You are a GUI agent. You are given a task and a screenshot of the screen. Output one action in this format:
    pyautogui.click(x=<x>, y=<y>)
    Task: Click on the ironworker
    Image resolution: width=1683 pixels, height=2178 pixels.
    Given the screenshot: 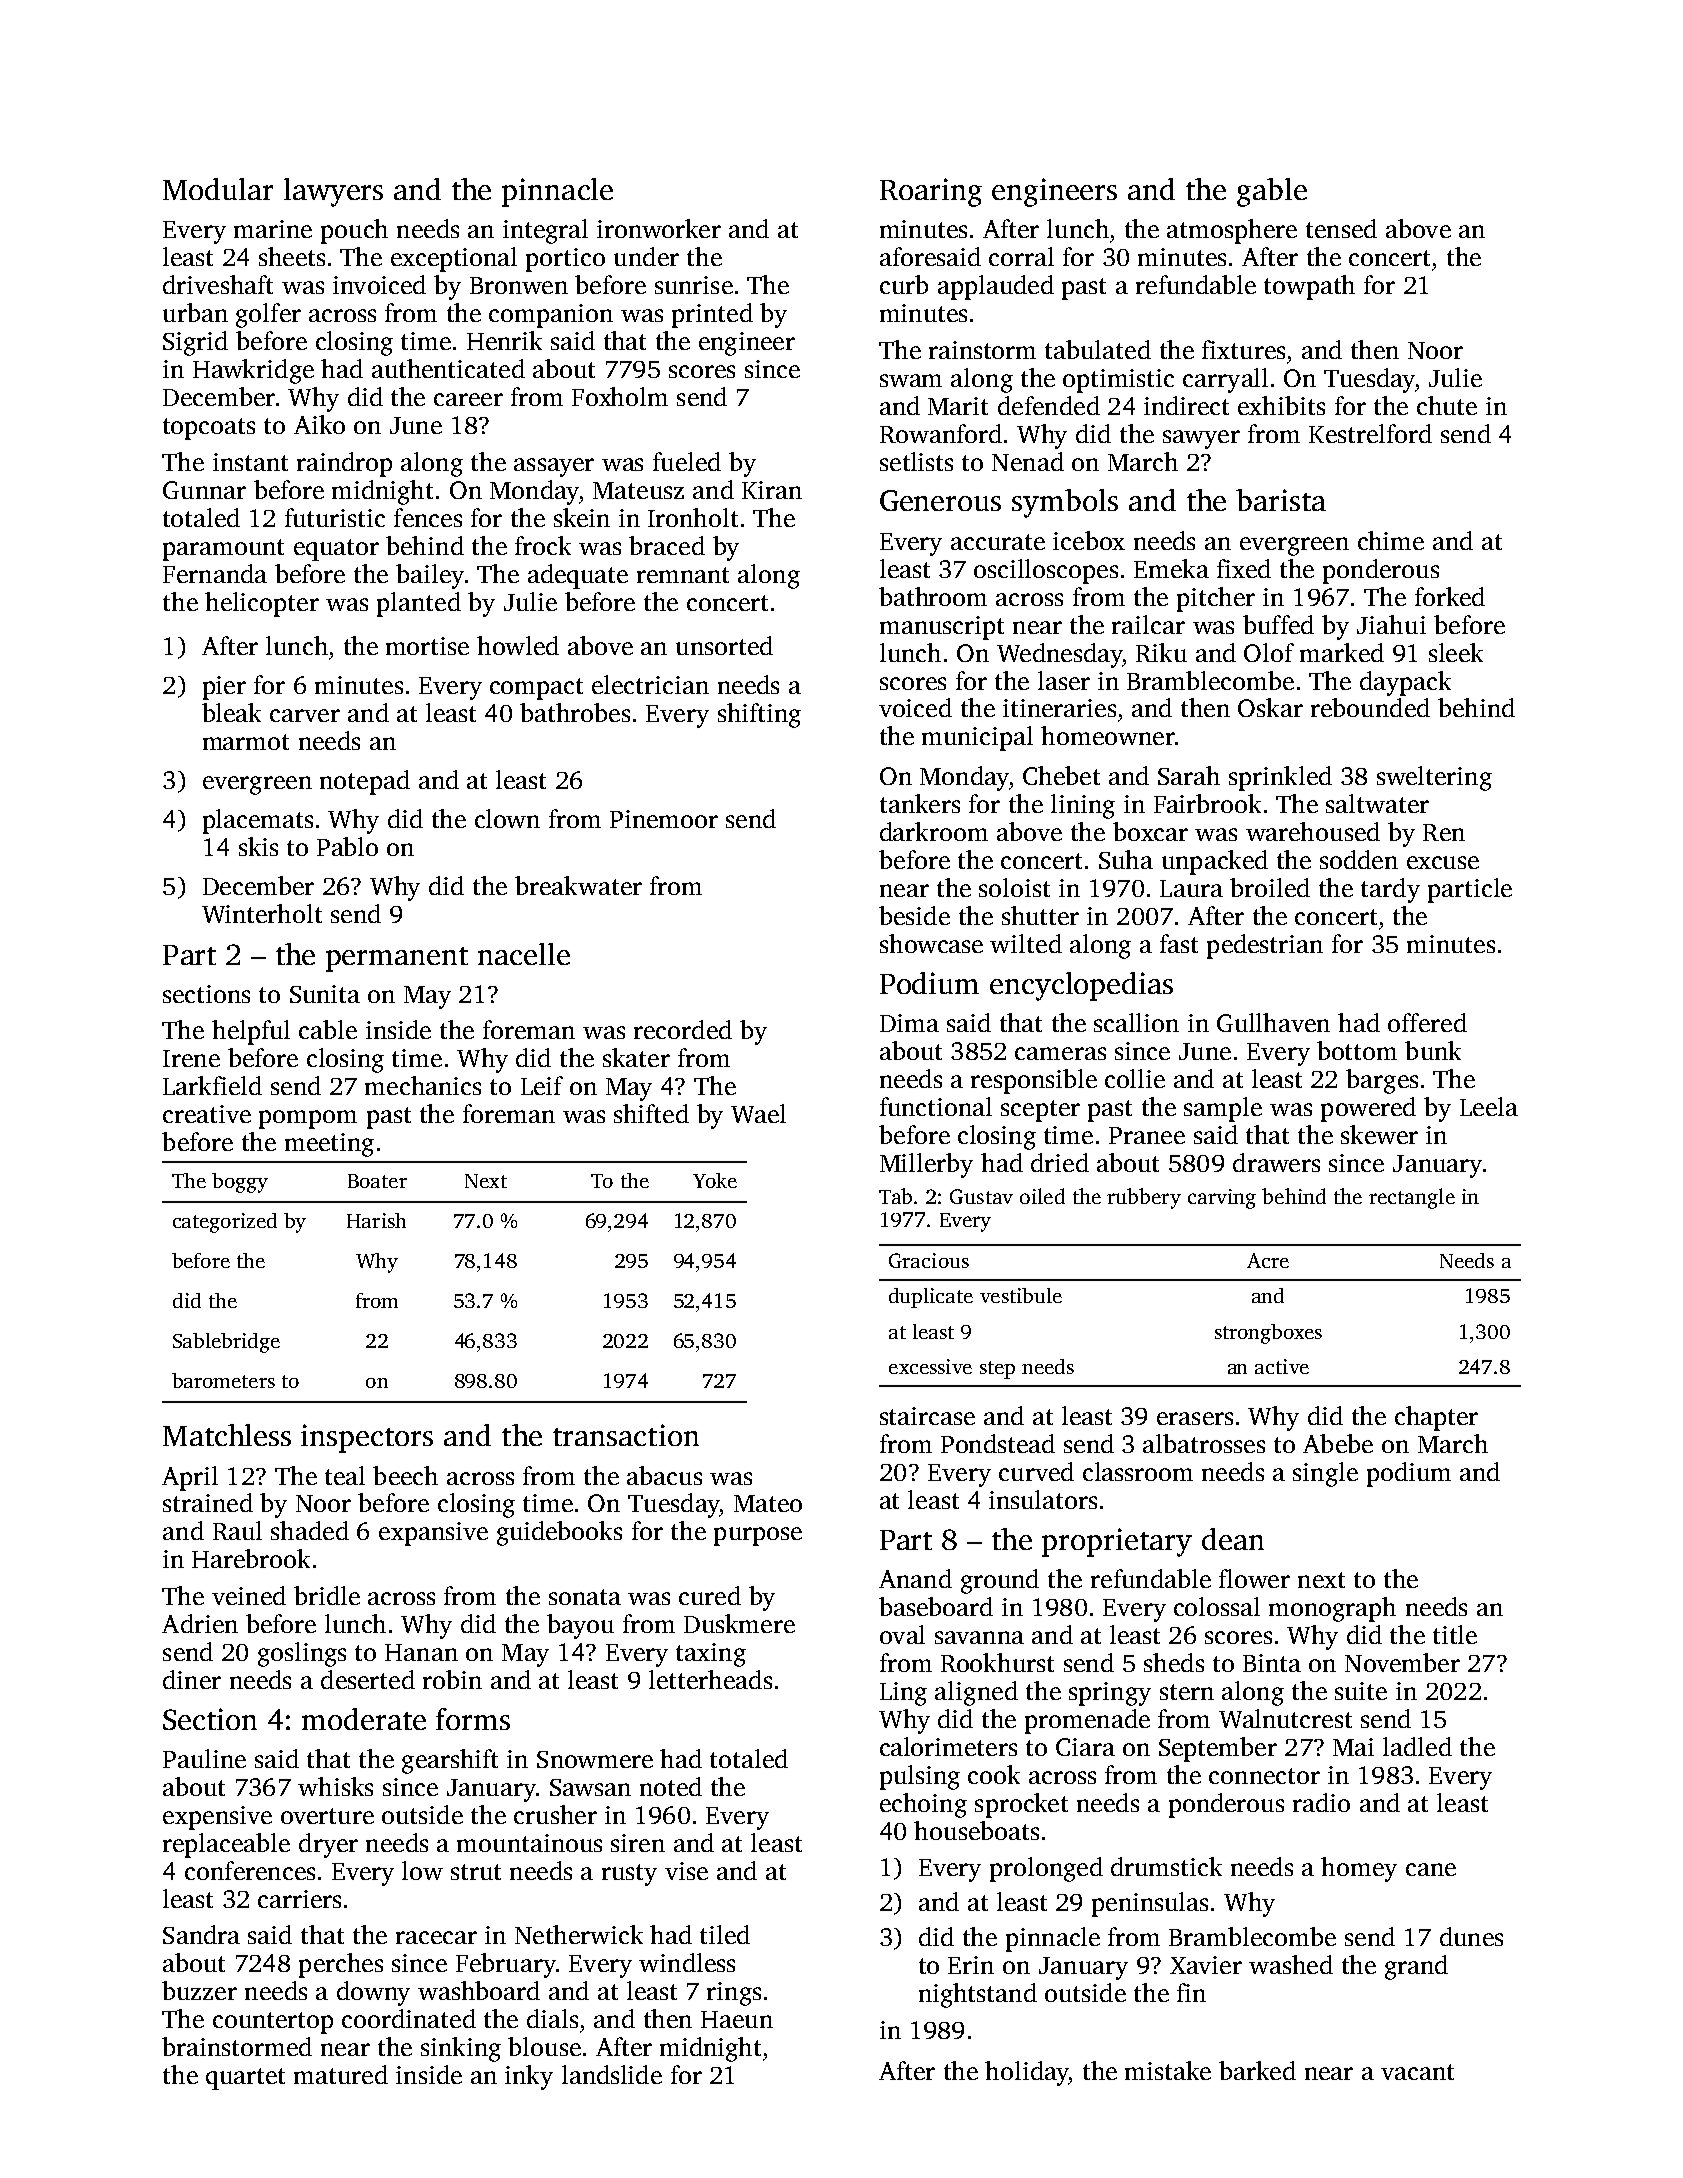 What is the action you would take?
    pyautogui.click(x=659, y=228)
